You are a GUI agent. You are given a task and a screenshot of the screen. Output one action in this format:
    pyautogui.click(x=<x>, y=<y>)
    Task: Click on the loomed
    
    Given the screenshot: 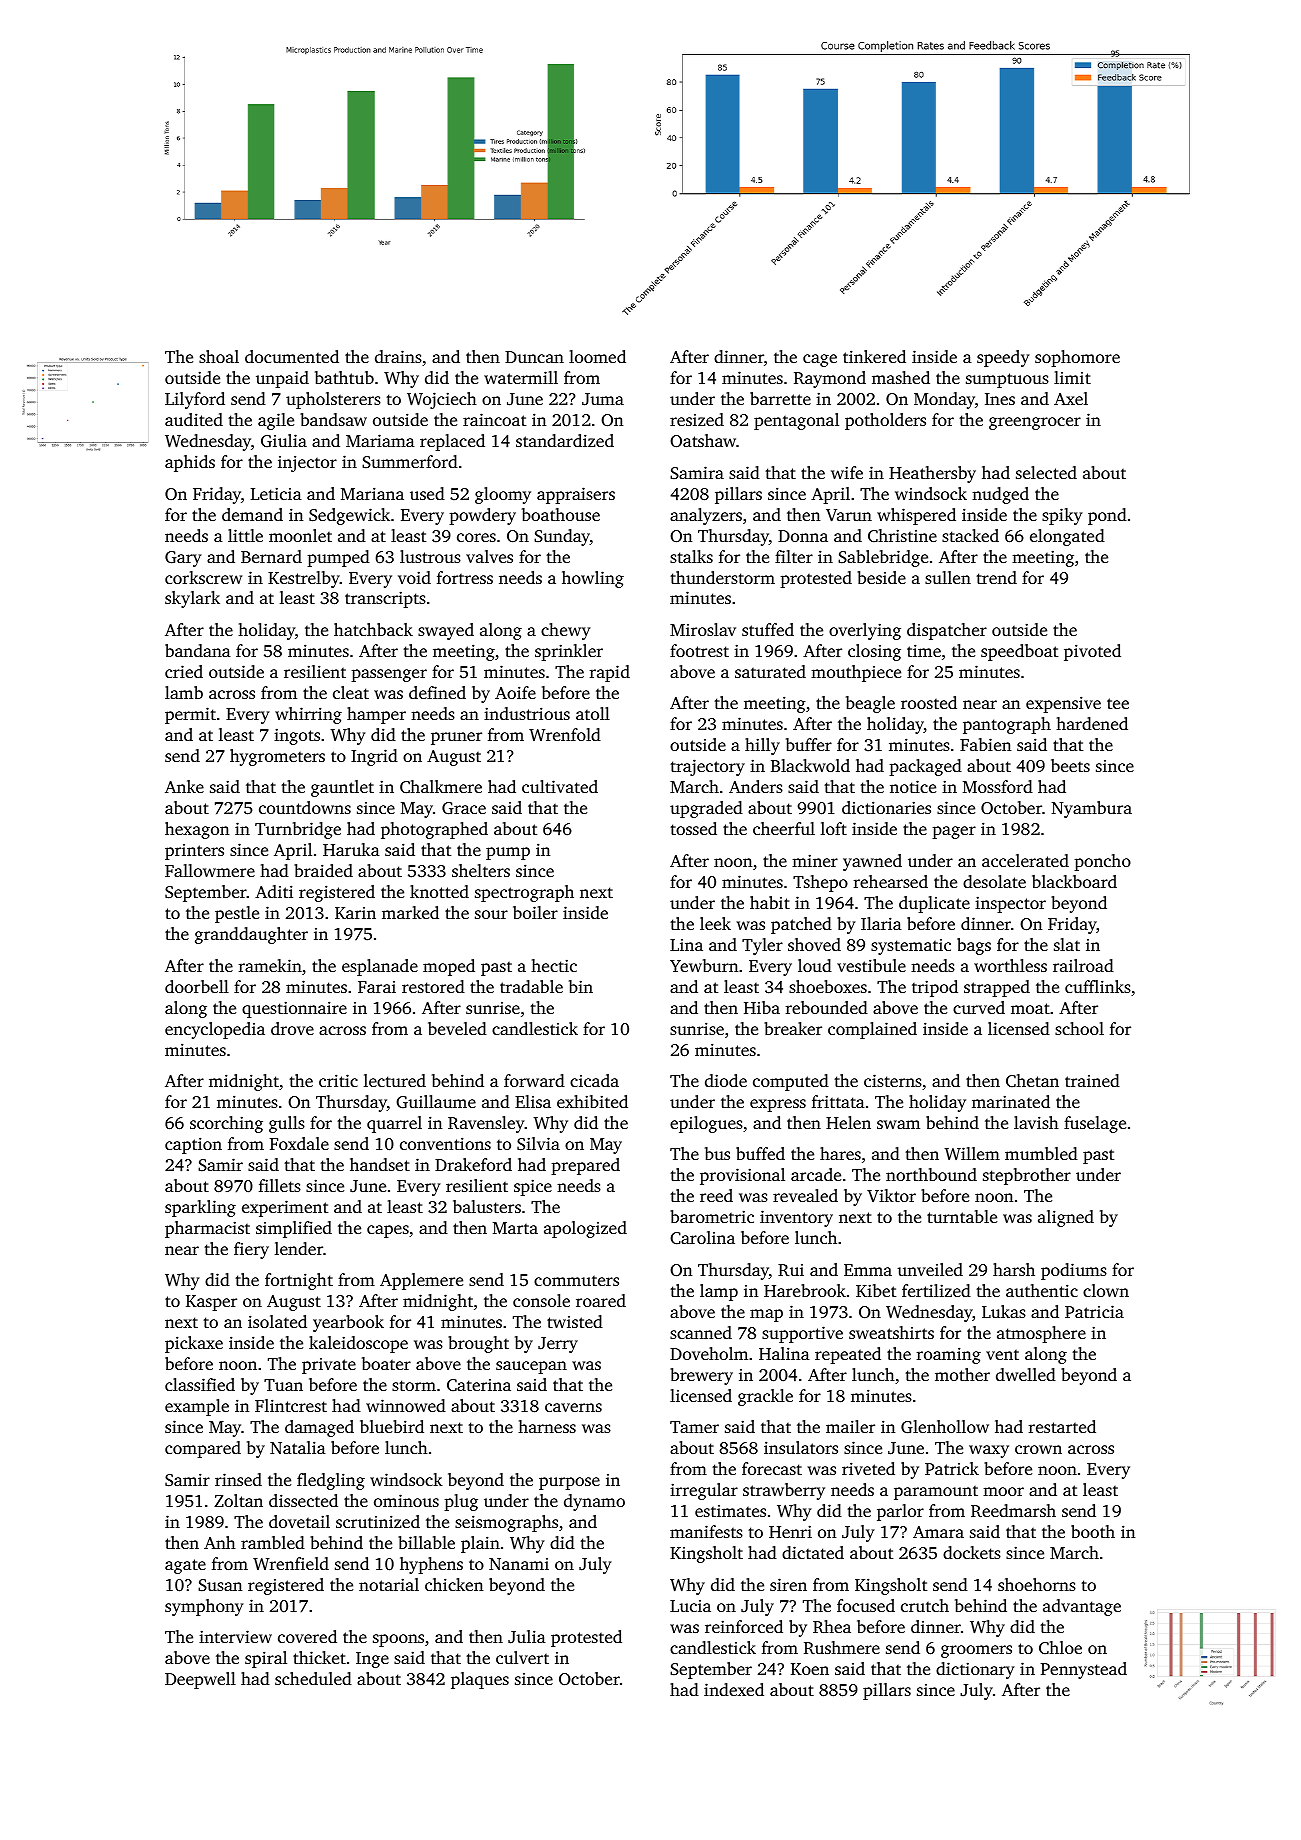 What is the action you would take?
    pyautogui.click(x=597, y=356)
